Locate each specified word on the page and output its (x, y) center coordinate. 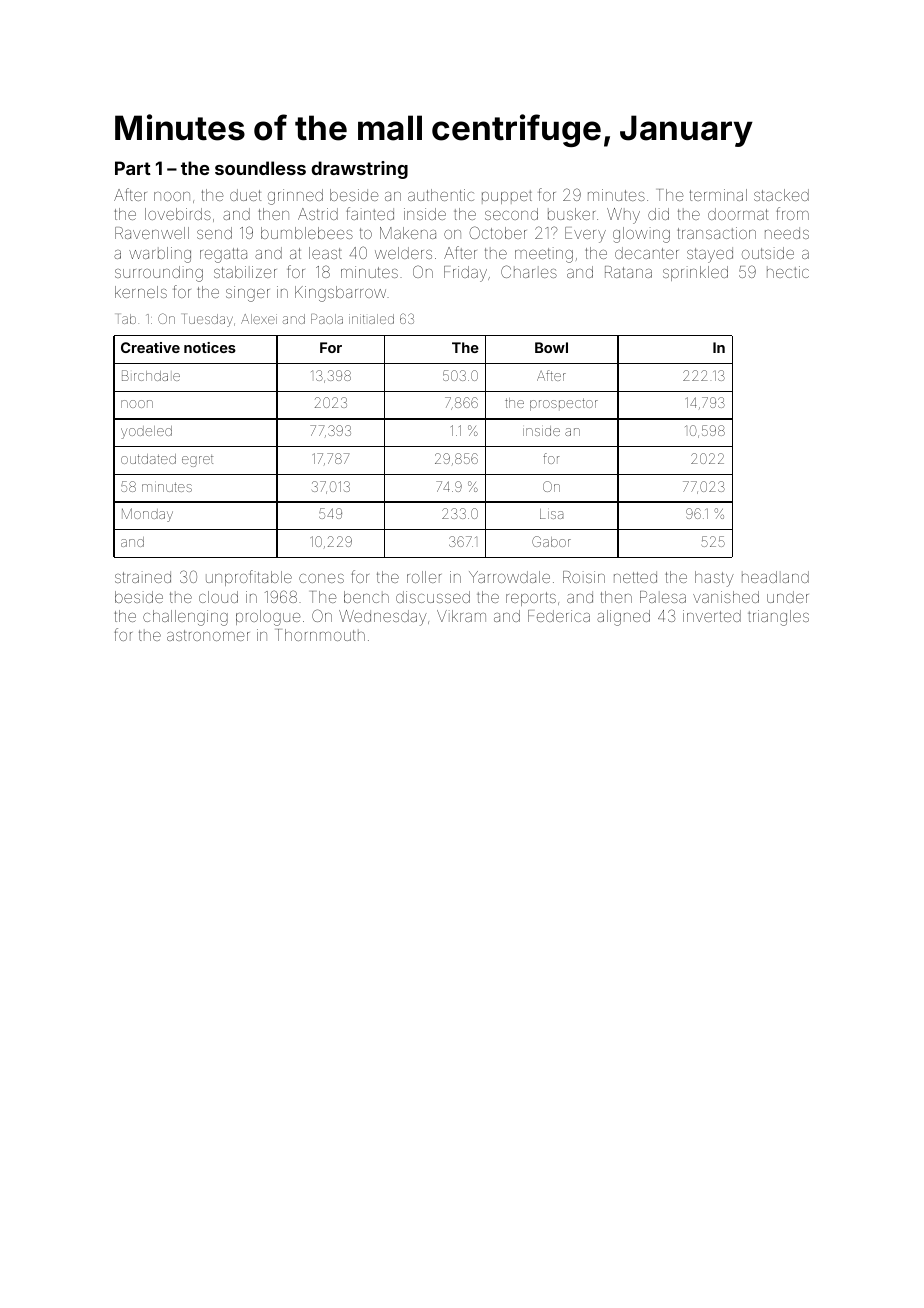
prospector (564, 404)
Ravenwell (152, 233)
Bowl (551, 347)
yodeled (146, 432)
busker (571, 214)
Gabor (551, 541)
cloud (218, 597)
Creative (150, 347)
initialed (371, 319)
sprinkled (695, 273)
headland (775, 577)
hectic (788, 272)
